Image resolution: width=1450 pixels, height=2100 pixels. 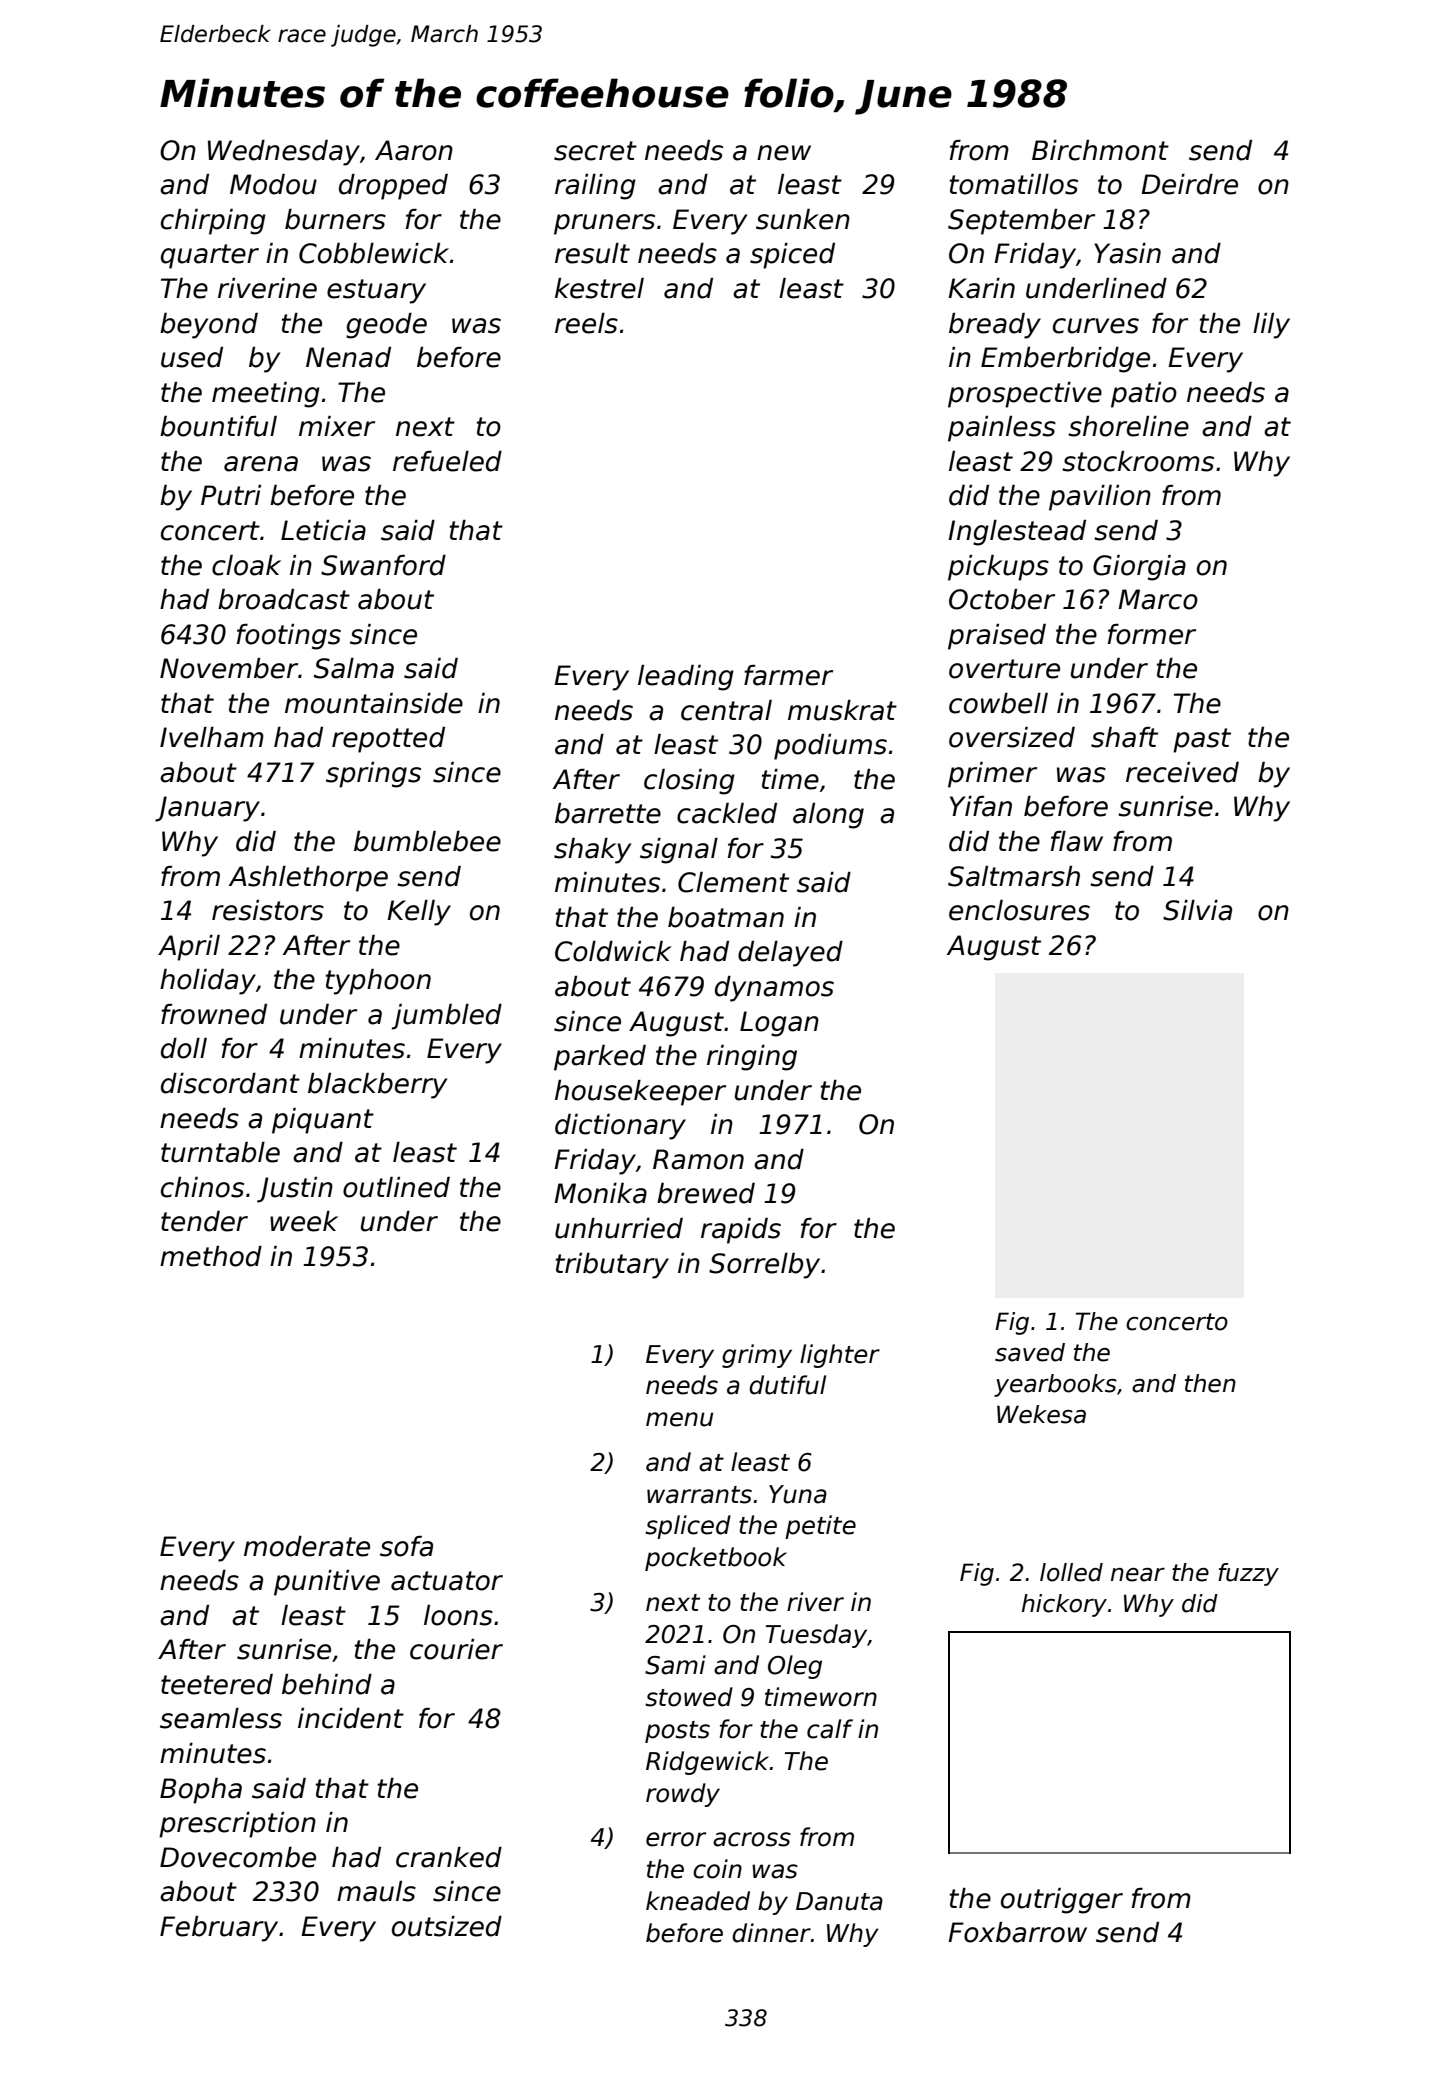 I want to click on received, so click(x=1182, y=772).
